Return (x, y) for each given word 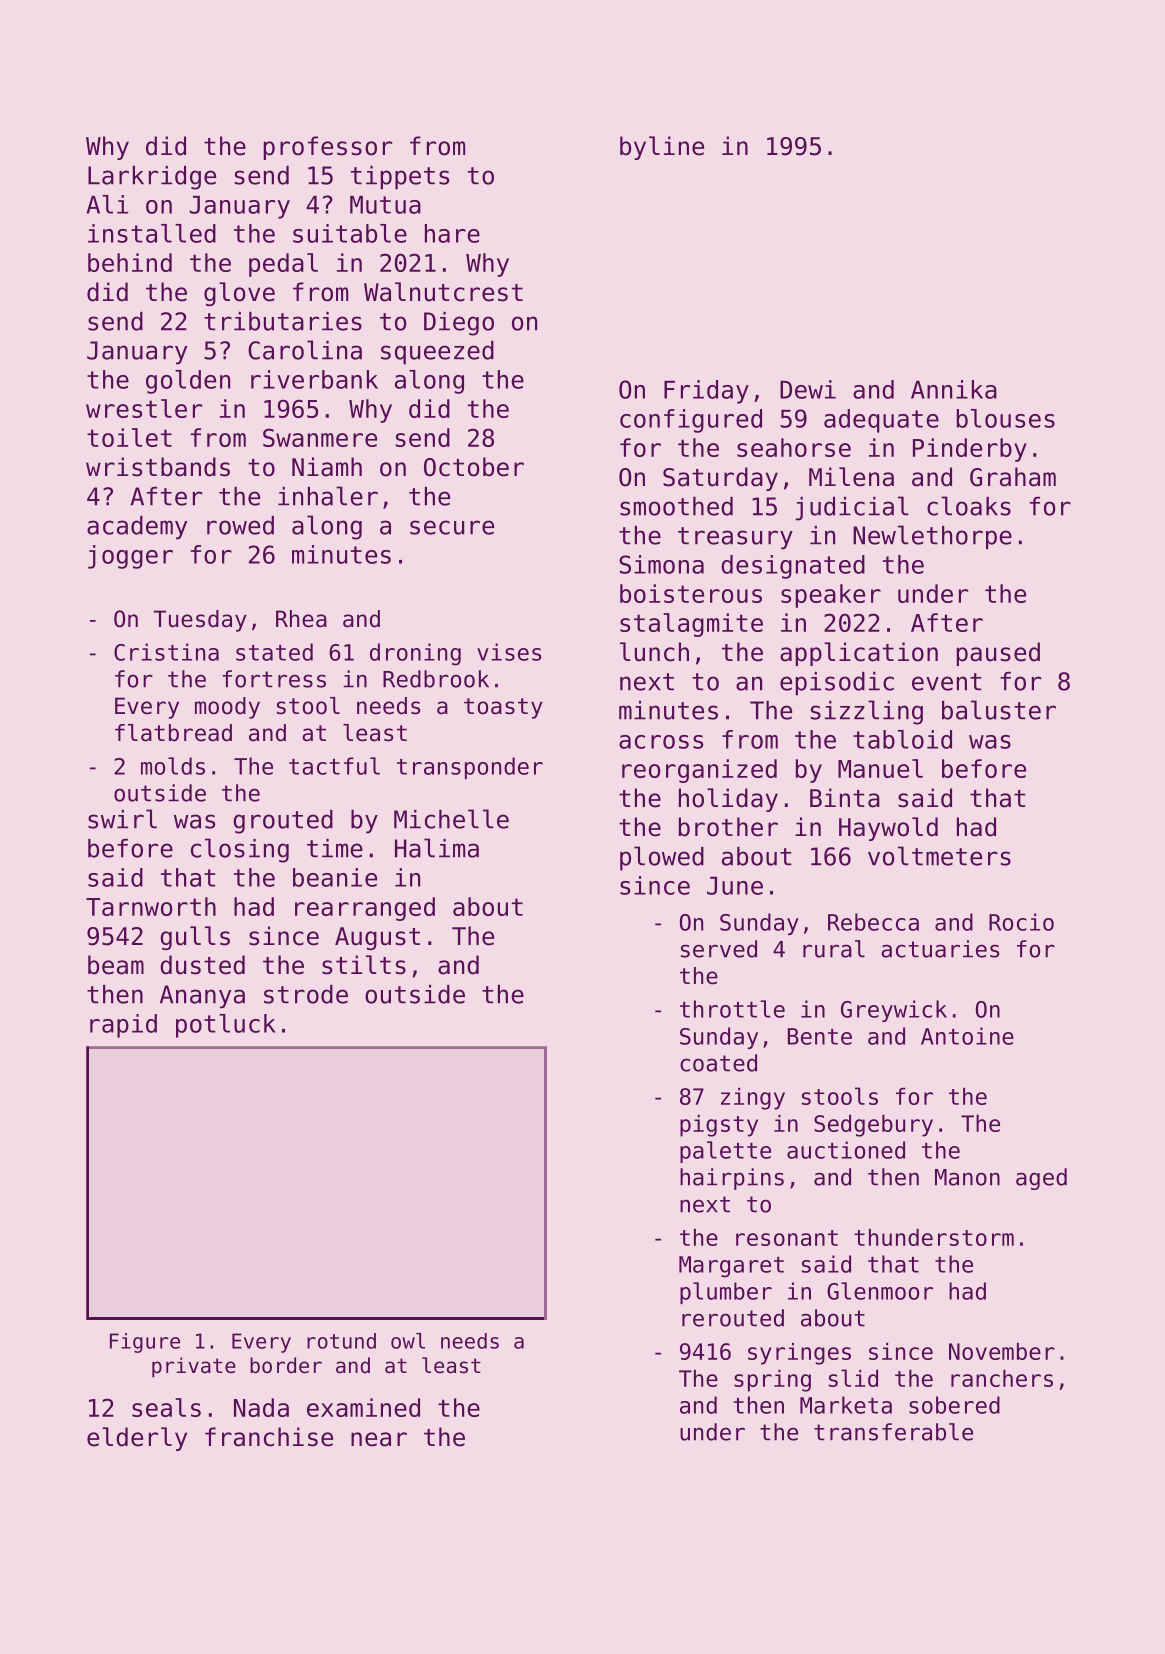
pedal (283, 265)
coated (718, 1063)
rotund (341, 1341)
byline (662, 148)
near (379, 1439)
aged (1041, 1179)
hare (452, 233)
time (335, 848)
